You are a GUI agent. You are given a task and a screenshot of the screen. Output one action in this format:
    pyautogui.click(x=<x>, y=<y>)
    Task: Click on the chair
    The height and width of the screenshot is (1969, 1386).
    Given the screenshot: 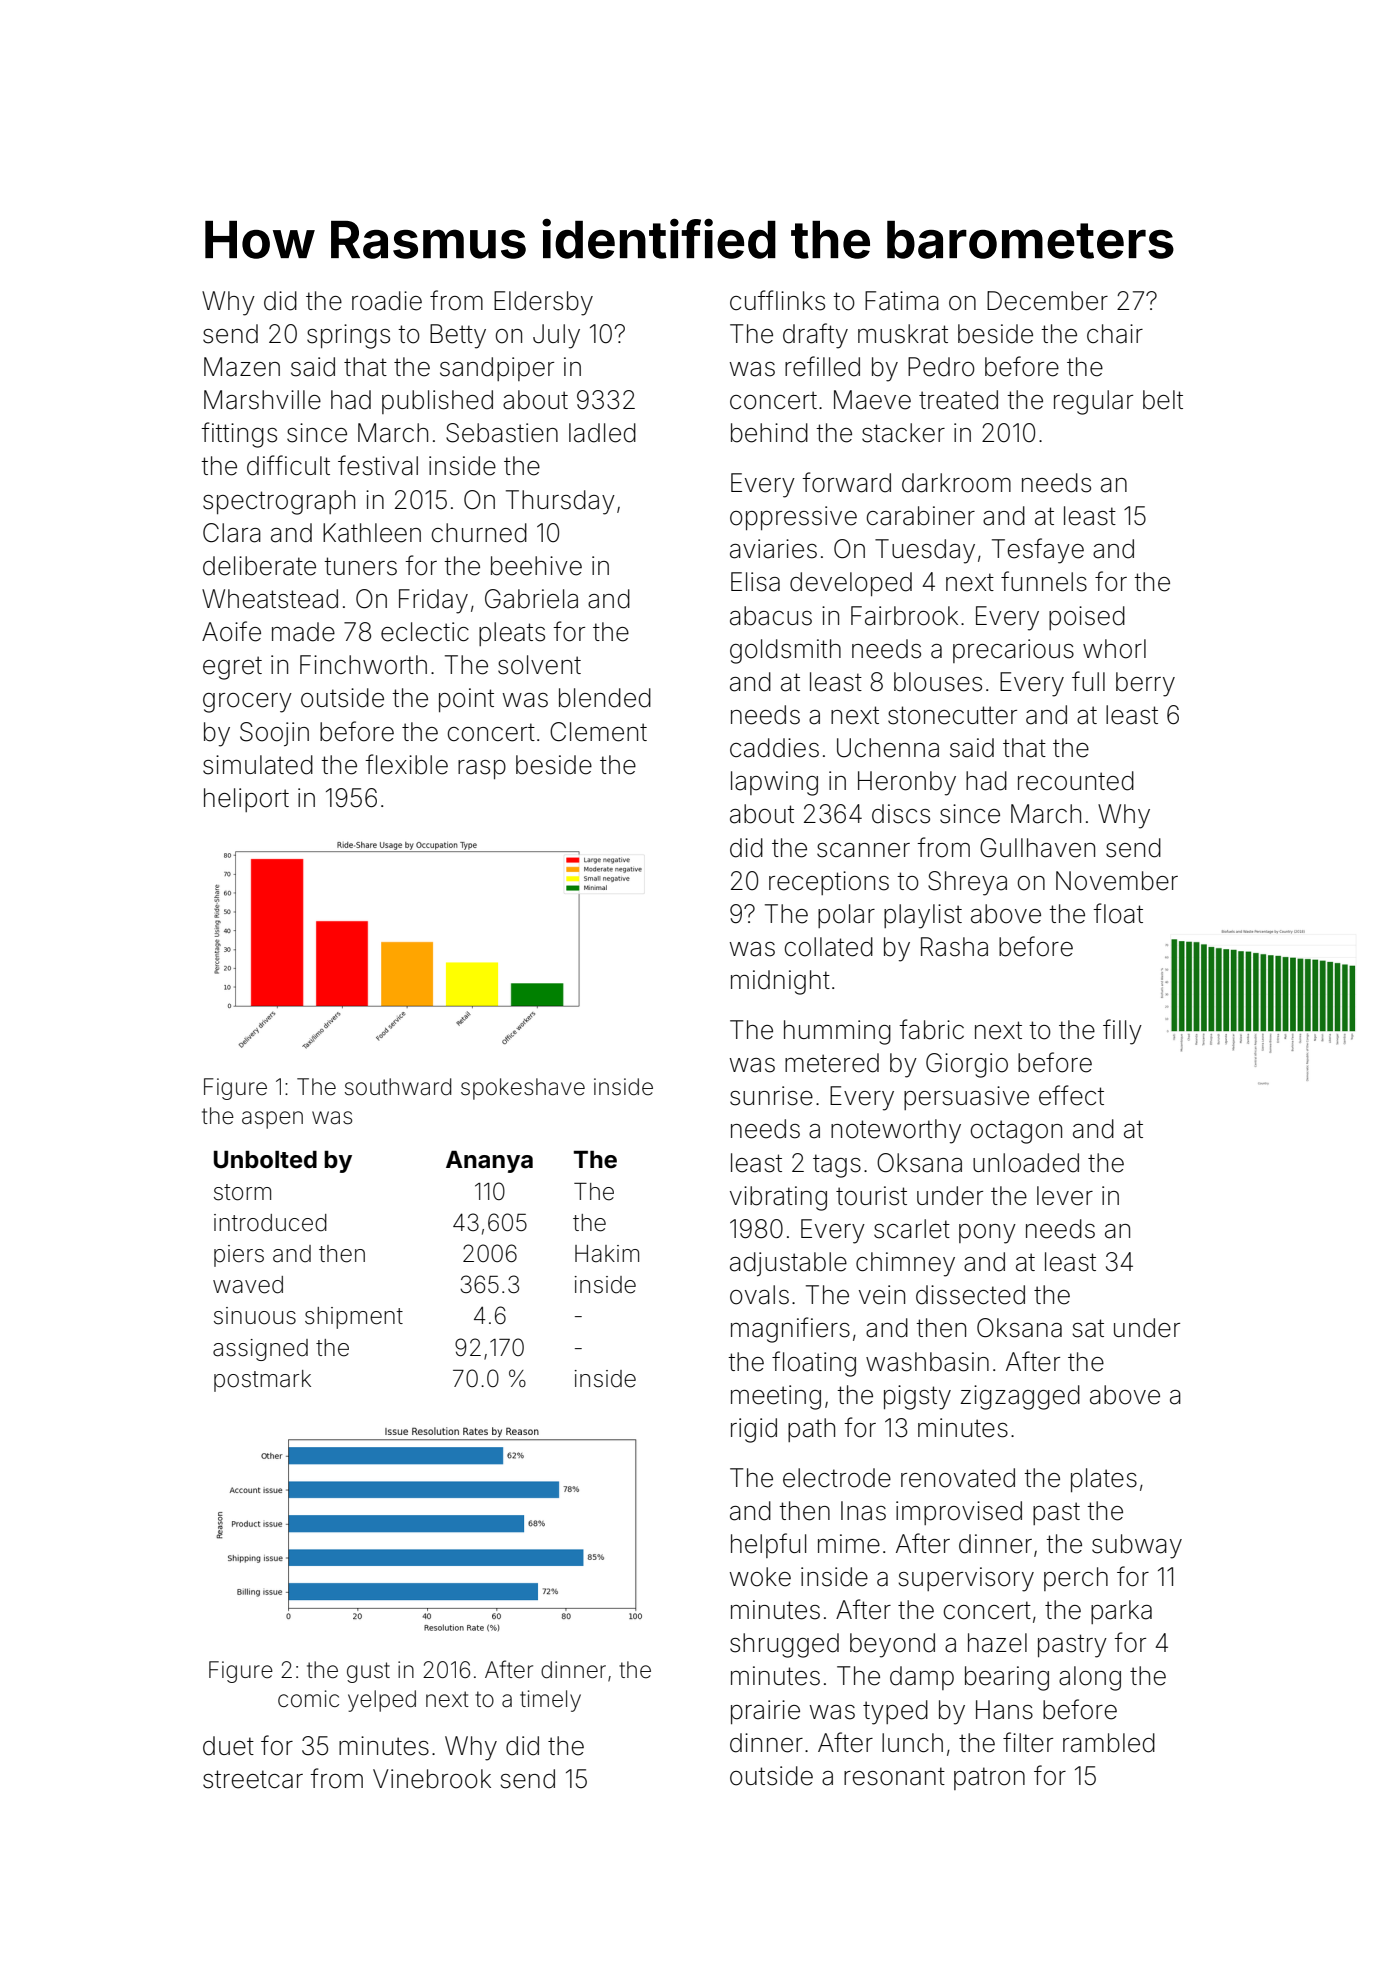 What is the action you would take?
    pyautogui.click(x=1115, y=334)
